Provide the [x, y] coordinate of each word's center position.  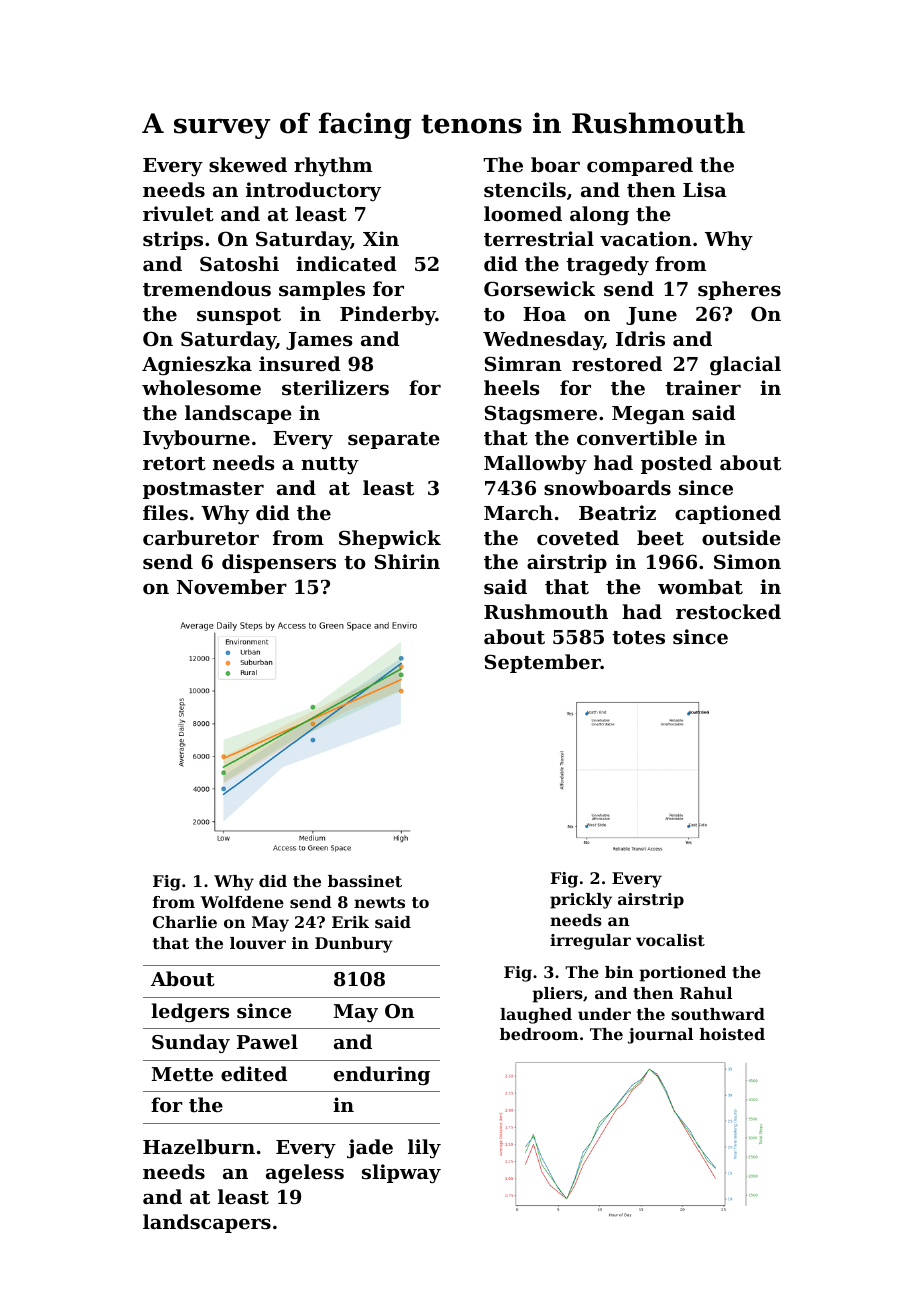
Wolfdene [242, 902]
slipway [401, 1173]
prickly [581, 901]
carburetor [201, 538]
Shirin [407, 562]
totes [638, 638]
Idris [640, 338]
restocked [728, 612]
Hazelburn [199, 1146]
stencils [525, 190]
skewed [248, 164]
